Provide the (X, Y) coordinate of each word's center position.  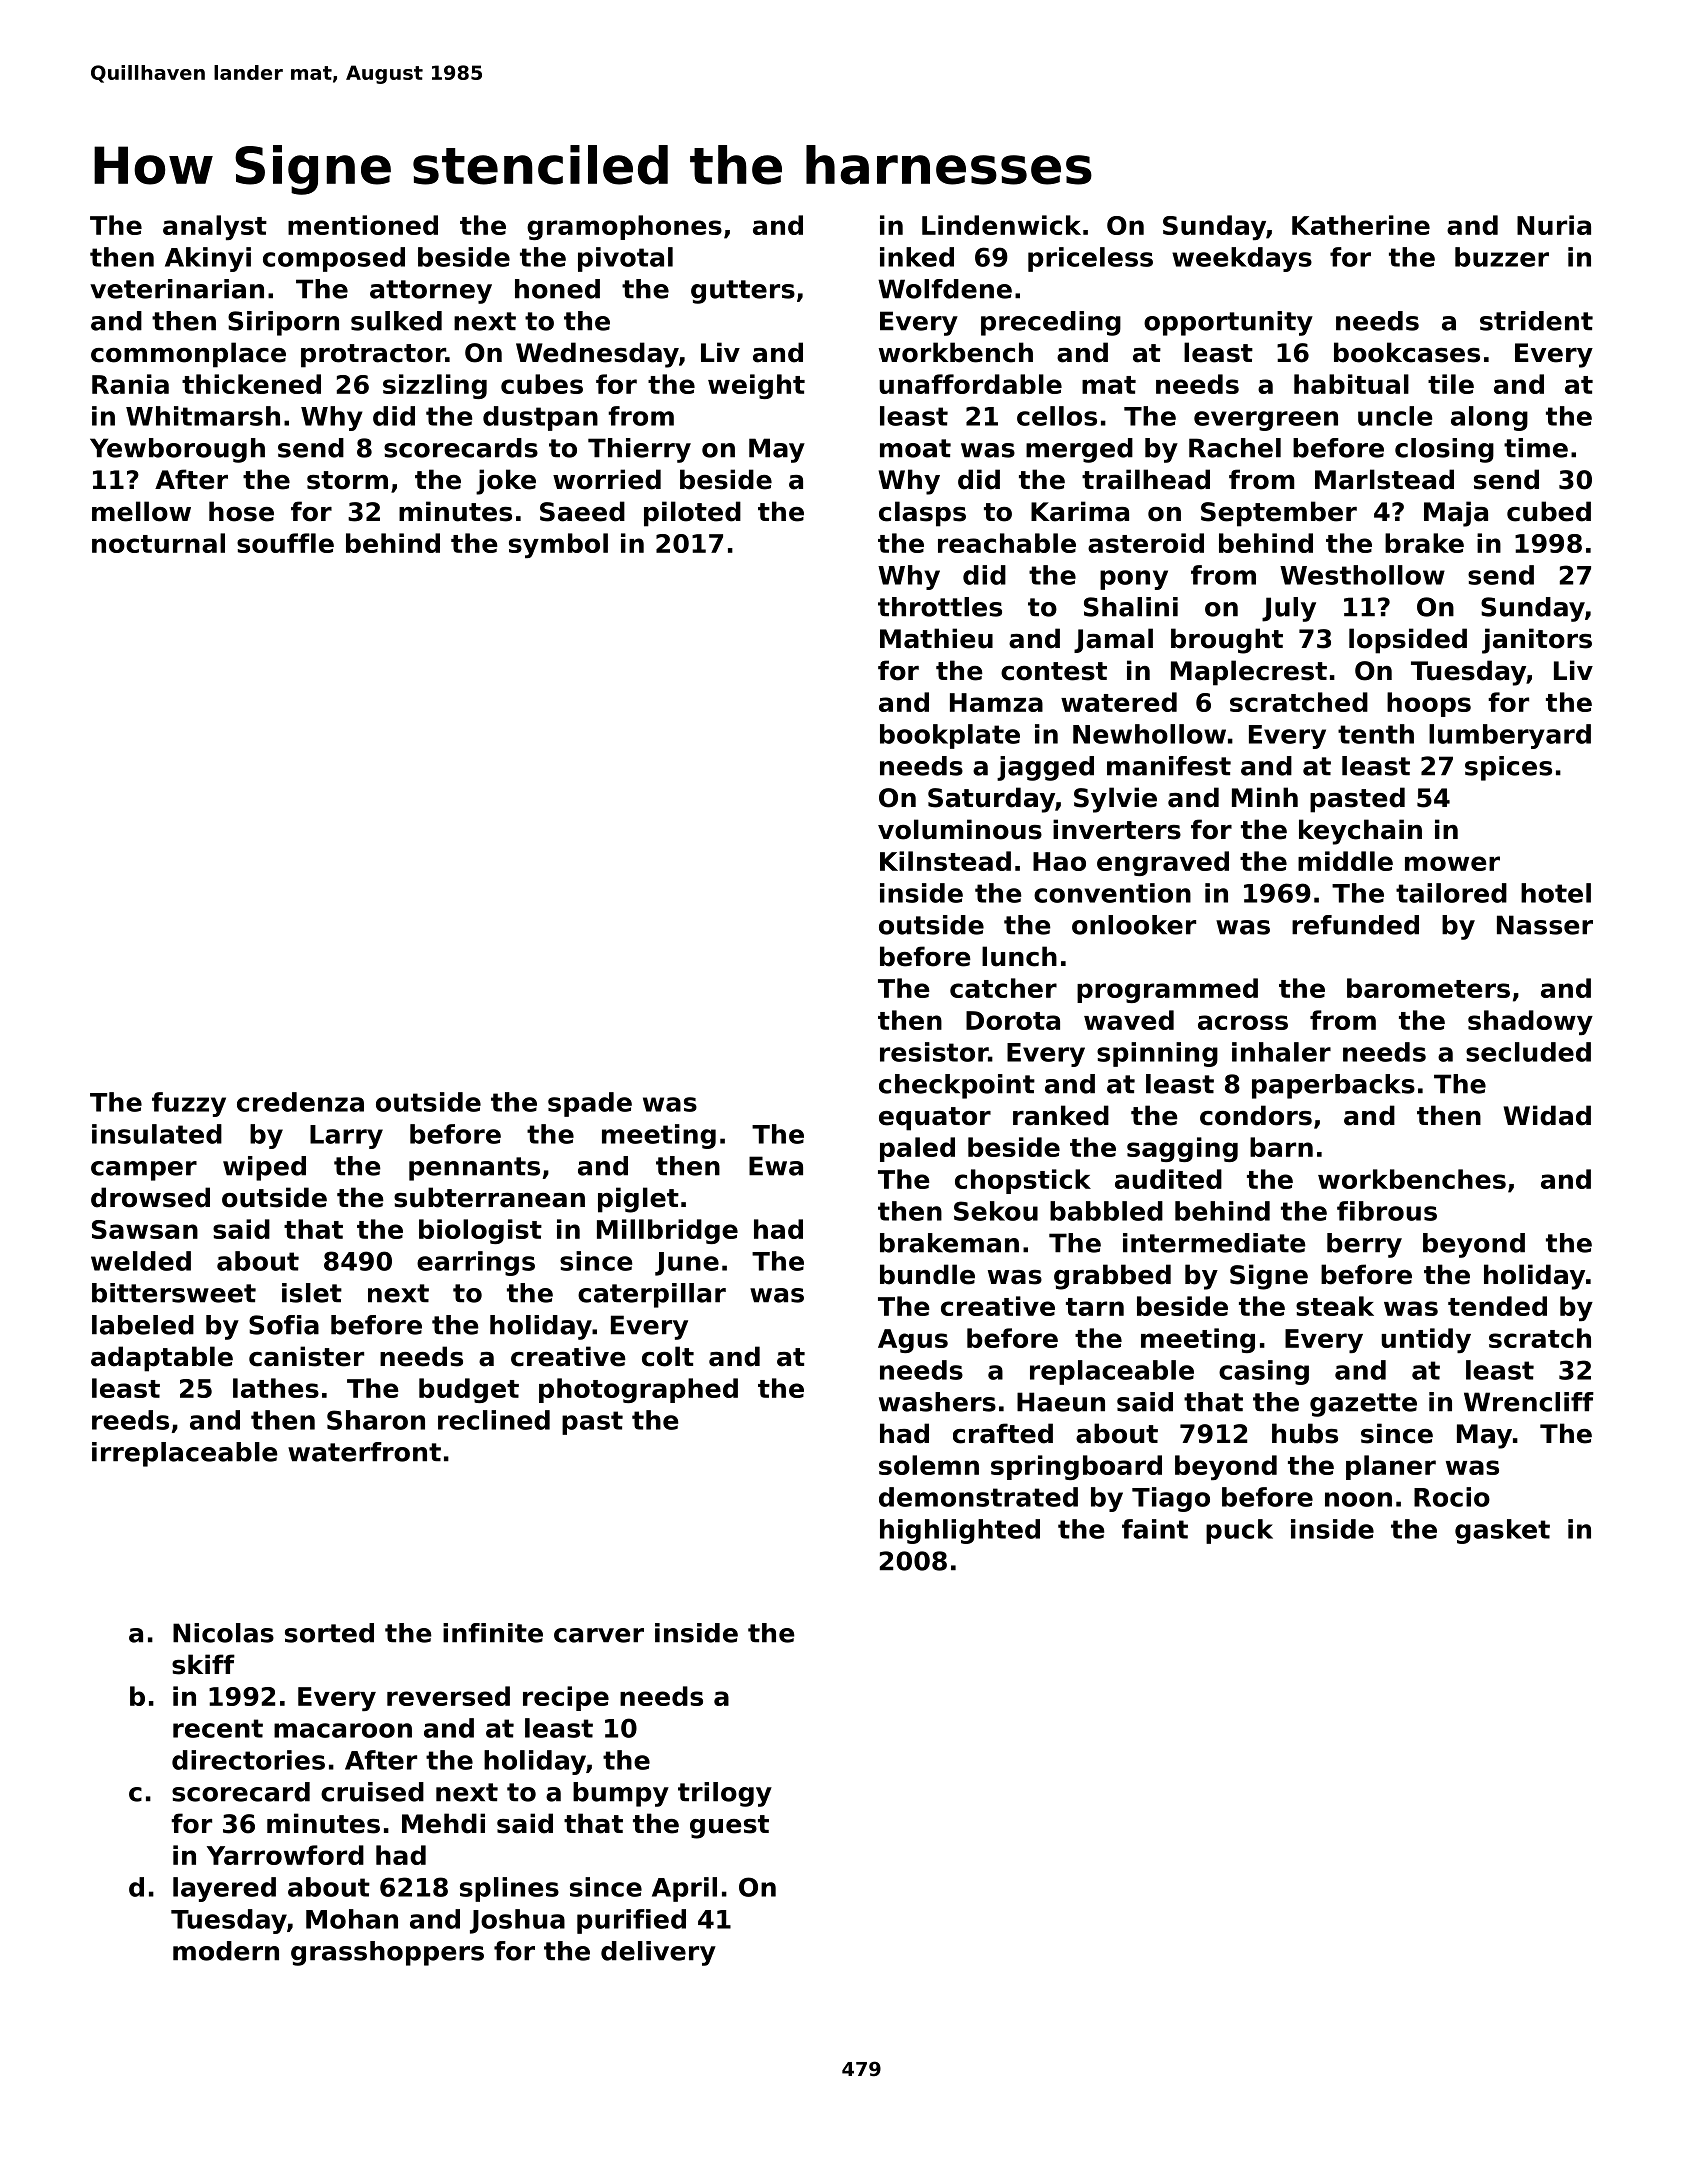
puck (1239, 1531)
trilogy (725, 1794)
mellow (141, 511)
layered (224, 1889)
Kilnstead (945, 861)
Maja (1456, 514)
